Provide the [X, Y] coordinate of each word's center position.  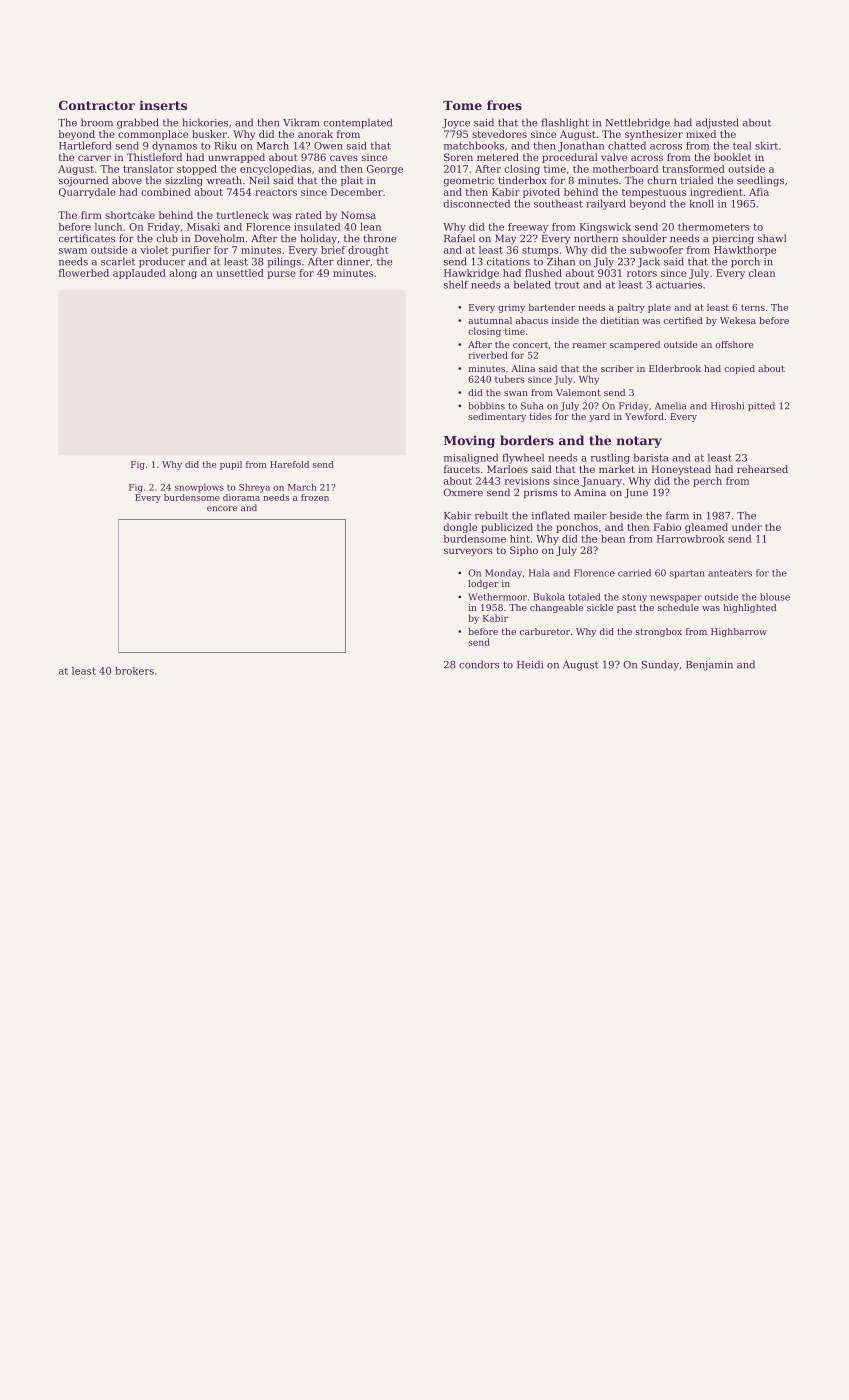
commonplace [153, 135]
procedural [570, 158]
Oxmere [463, 492]
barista [651, 457]
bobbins [486, 406]
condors [479, 664]
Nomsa [358, 215]
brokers [134, 671]
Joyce [456, 124]
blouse [775, 597]
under [747, 527]
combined [166, 192]
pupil [231, 465]
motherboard [626, 169]
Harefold [289, 464]
